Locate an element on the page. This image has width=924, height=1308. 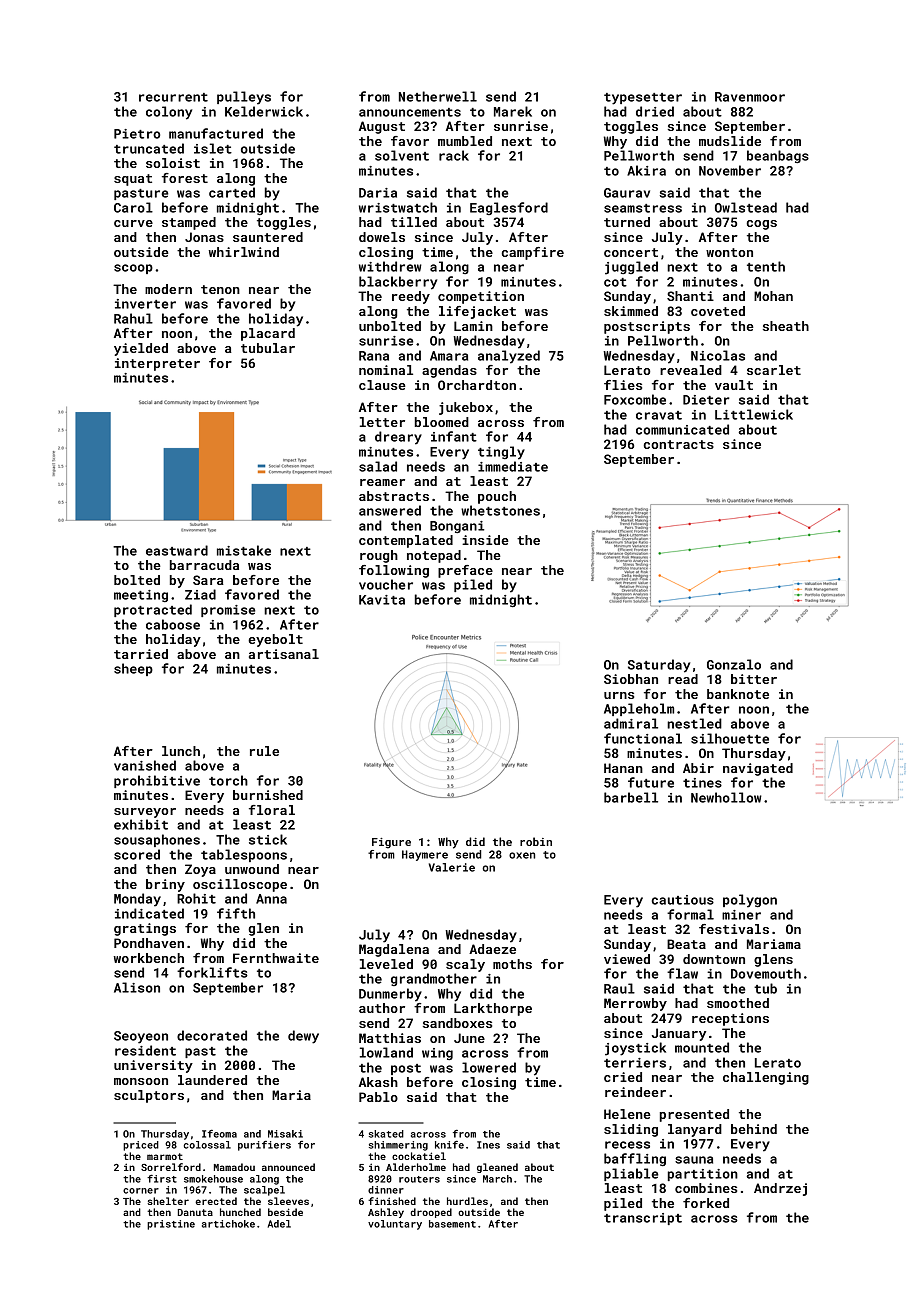
Figure is located at coordinates (391, 843).
